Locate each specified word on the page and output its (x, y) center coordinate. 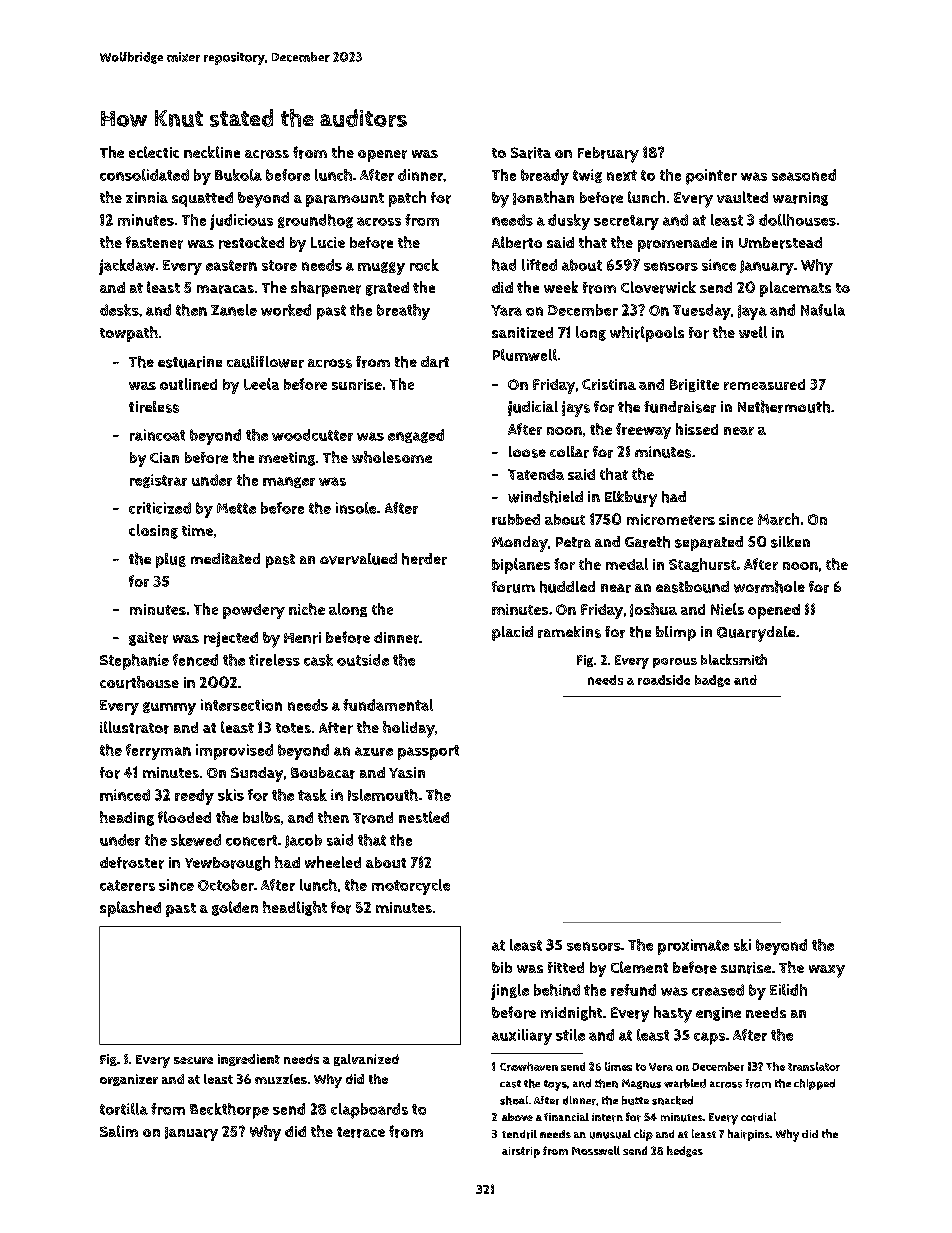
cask (318, 660)
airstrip (521, 1152)
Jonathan (543, 198)
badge (712, 681)
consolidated (144, 175)
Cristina (609, 384)
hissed (697, 429)
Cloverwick (658, 287)
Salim (119, 1131)
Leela (261, 384)
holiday (409, 729)
